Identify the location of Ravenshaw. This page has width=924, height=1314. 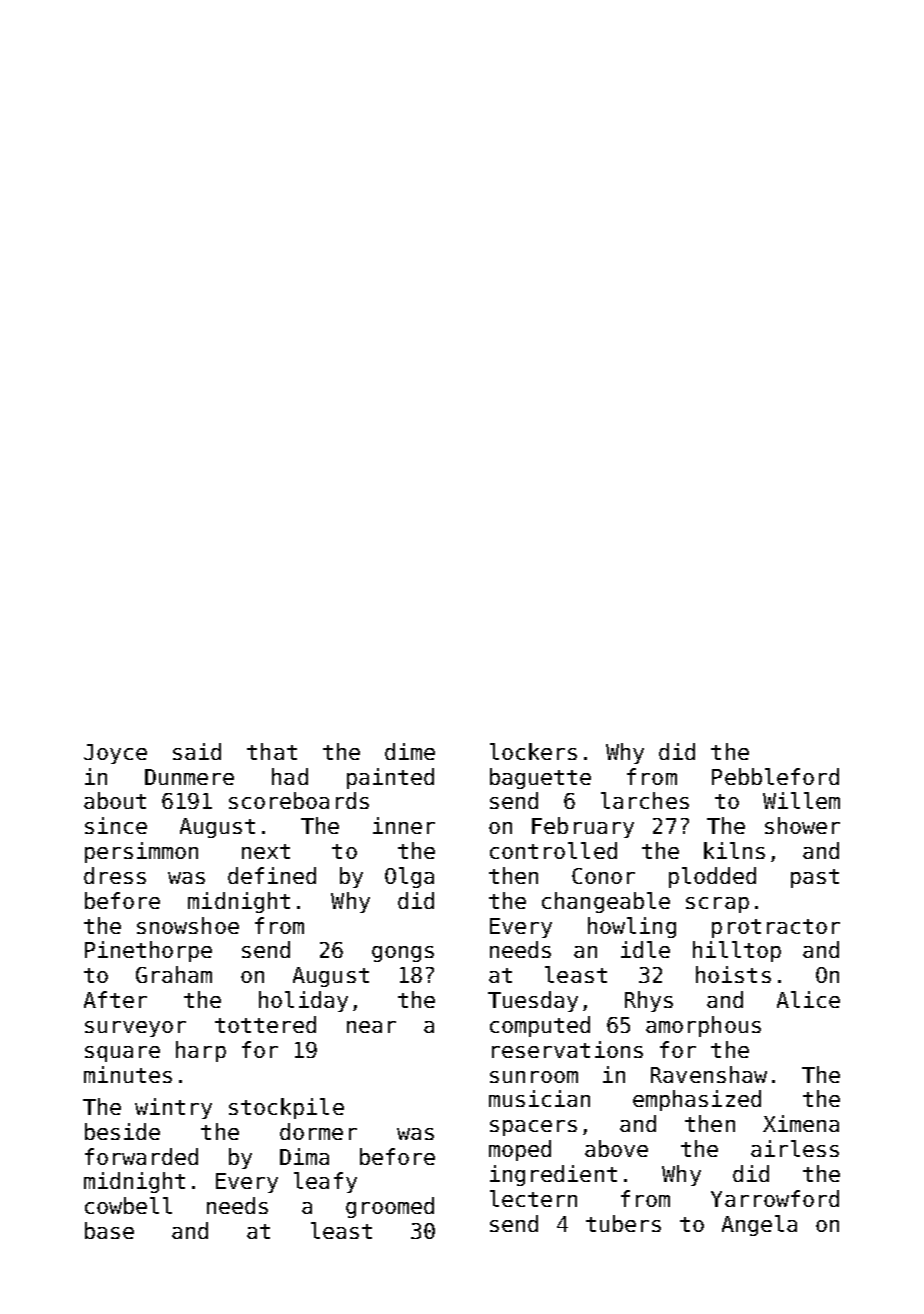
(709, 1074).
